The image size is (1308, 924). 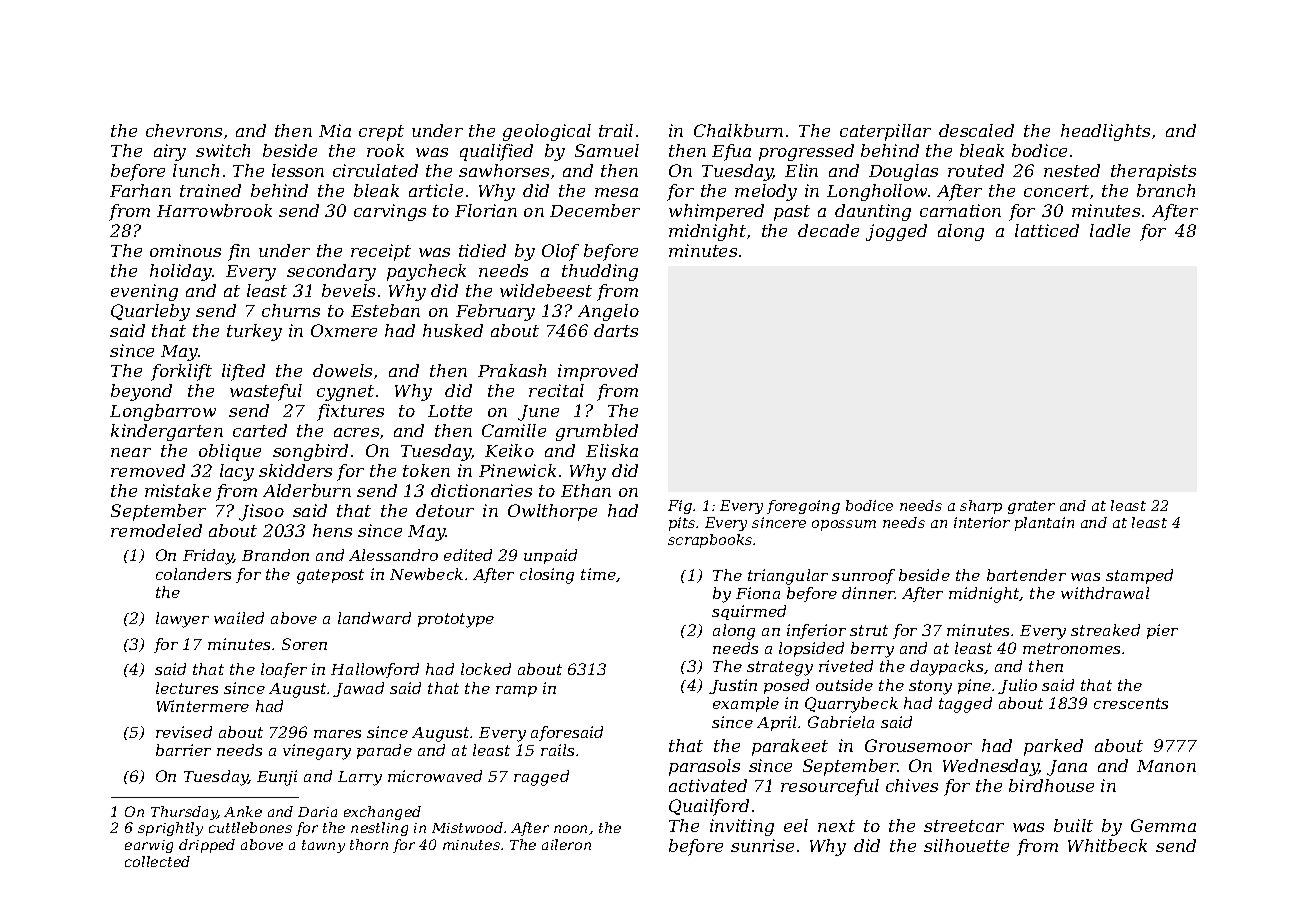 What do you see at coordinates (156, 530) in the screenshot?
I see `remodeled` at bounding box center [156, 530].
